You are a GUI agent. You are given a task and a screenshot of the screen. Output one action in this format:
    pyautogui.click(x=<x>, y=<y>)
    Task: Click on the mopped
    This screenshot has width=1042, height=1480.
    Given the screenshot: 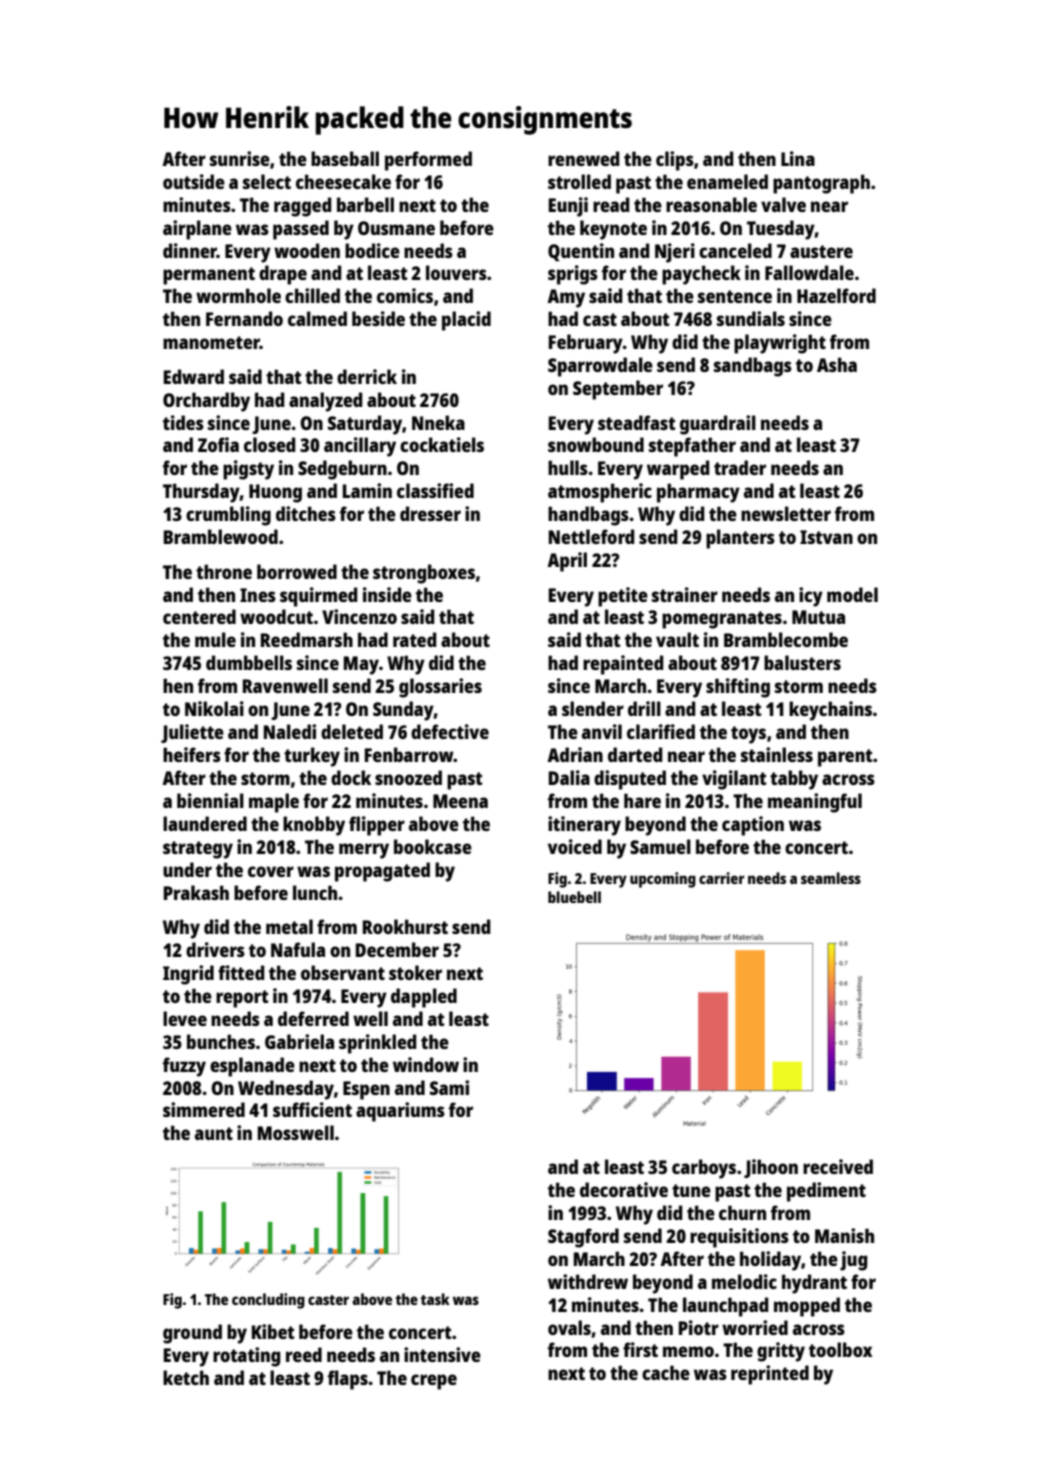 What is the action you would take?
    pyautogui.click(x=807, y=1307)
